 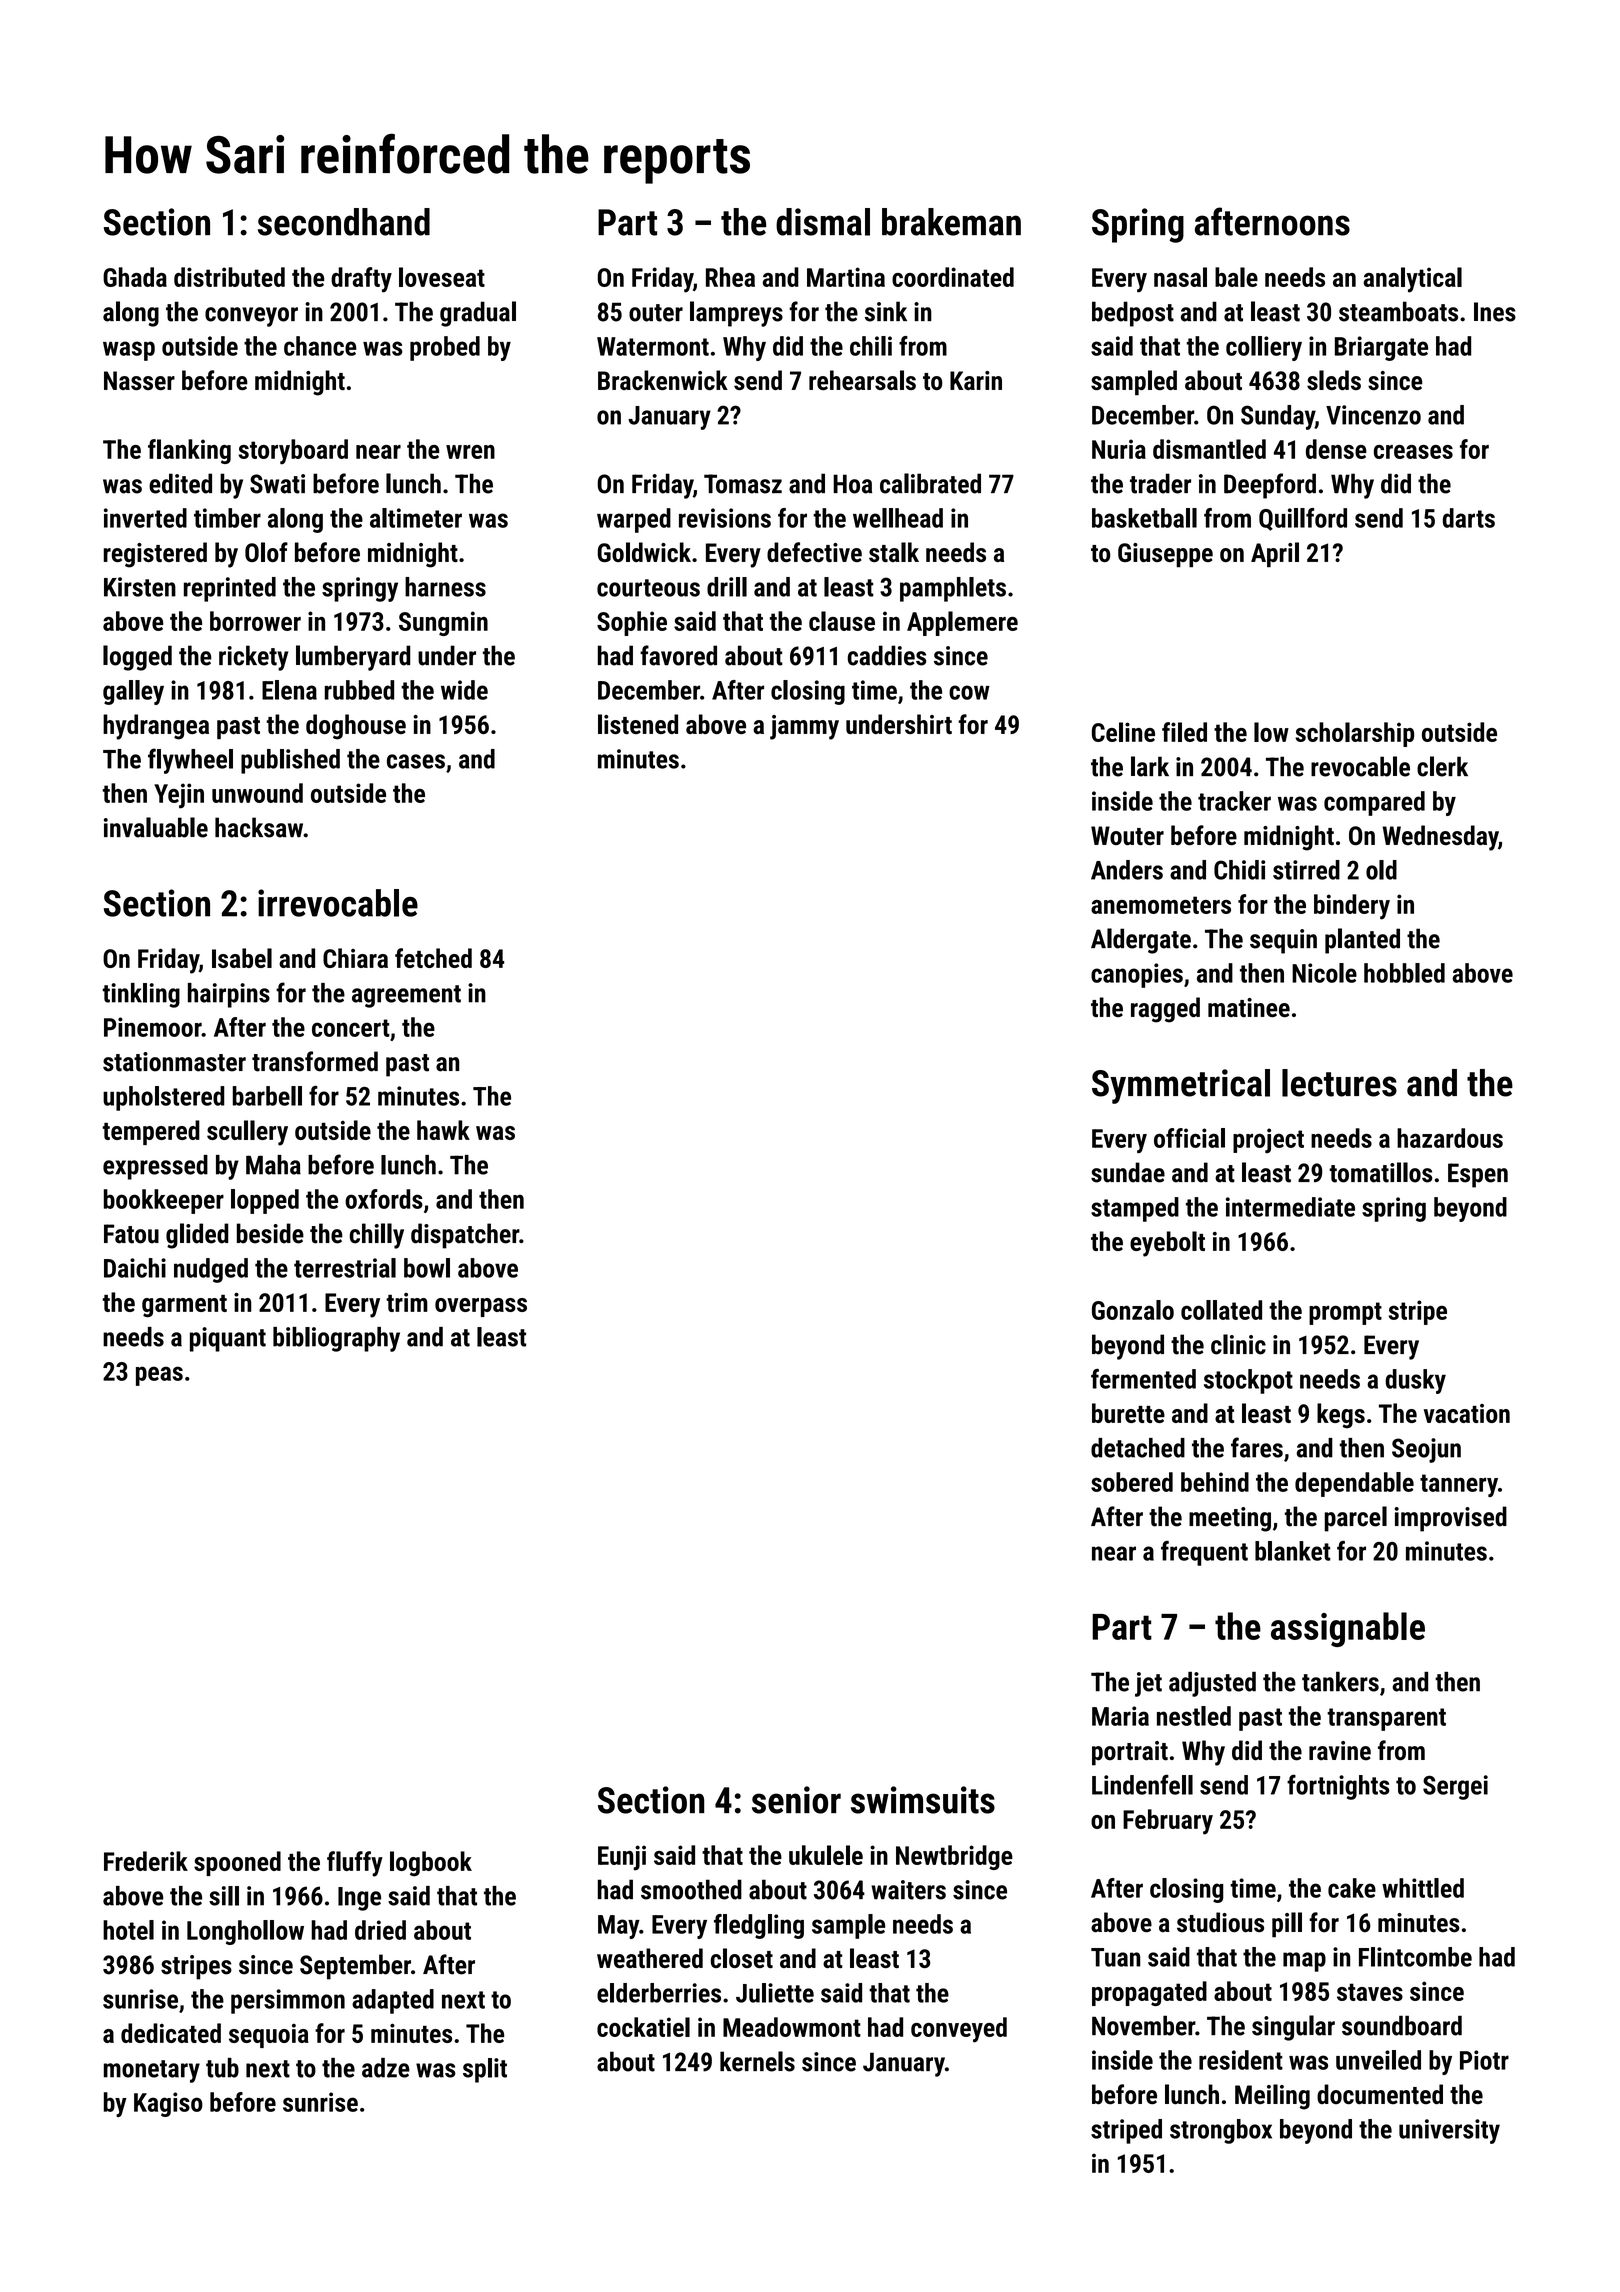 I want to click on bale, so click(x=1236, y=277).
